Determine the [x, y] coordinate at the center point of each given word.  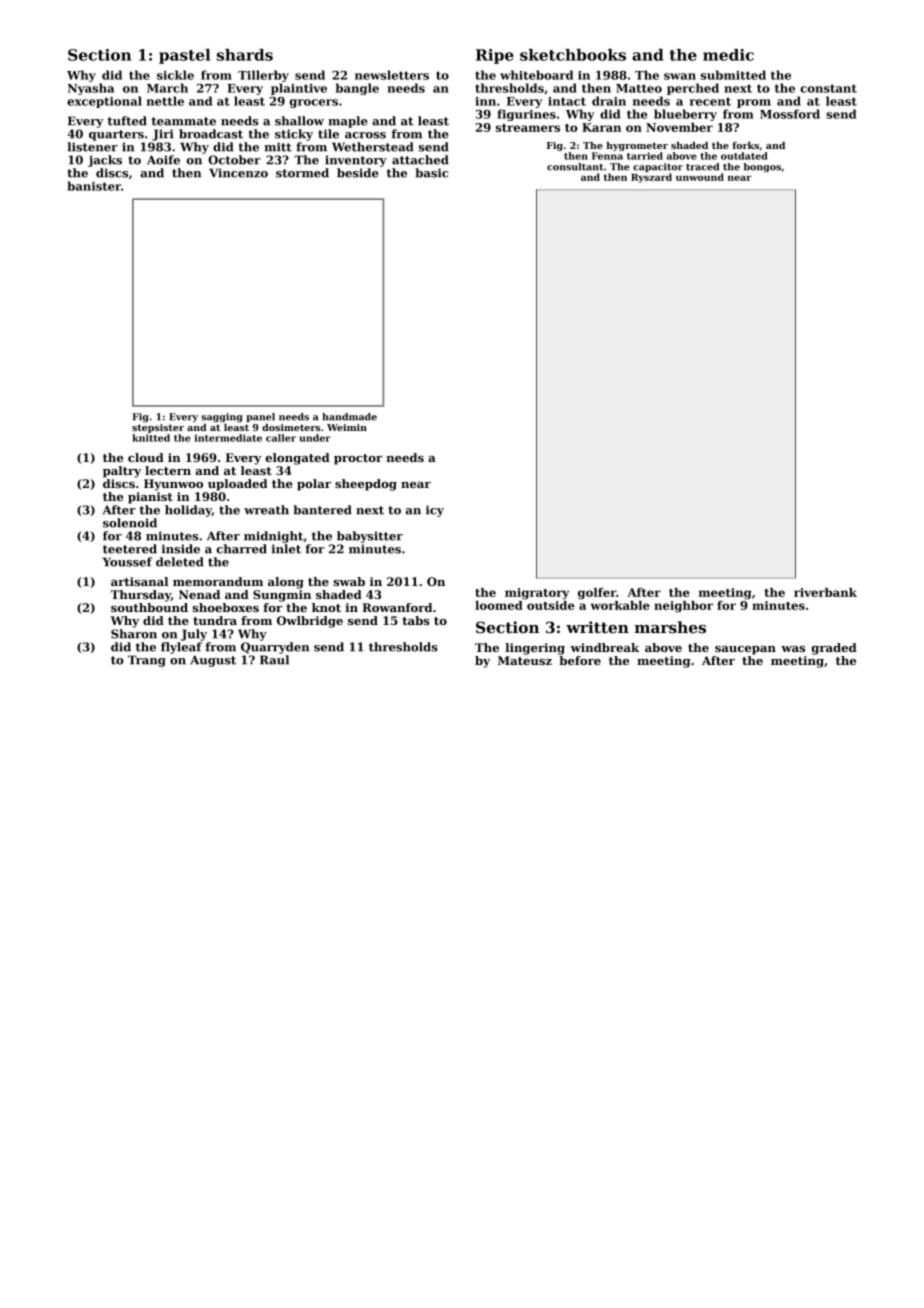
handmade [349, 417]
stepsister [158, 428]
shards [245, 55]
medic [728, 55]
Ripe [495, 56]
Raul [274, 660]
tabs [416, 620]
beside [358, 173]
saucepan [745, 650]
